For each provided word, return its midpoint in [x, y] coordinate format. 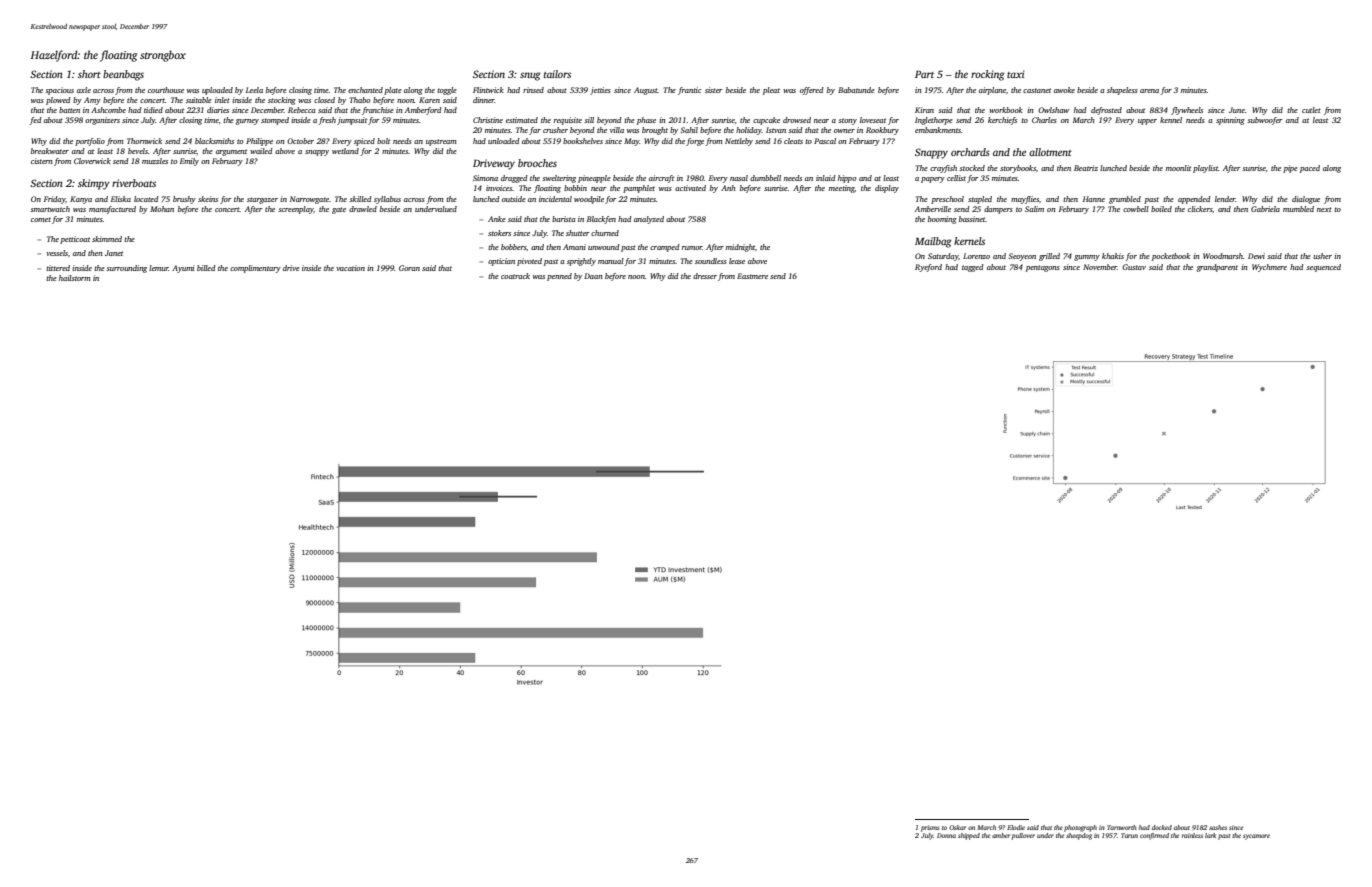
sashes [1218, 827]
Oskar [957, 827]
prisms [930, 828]
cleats [793, 141]
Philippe [259, 142]
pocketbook [1171, 257]
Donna [946, 835]
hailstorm [75, 278]
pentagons [1043, 268]
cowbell [1136, 209]
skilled [360, 199]
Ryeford [928, 268]
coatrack [515, 276]
